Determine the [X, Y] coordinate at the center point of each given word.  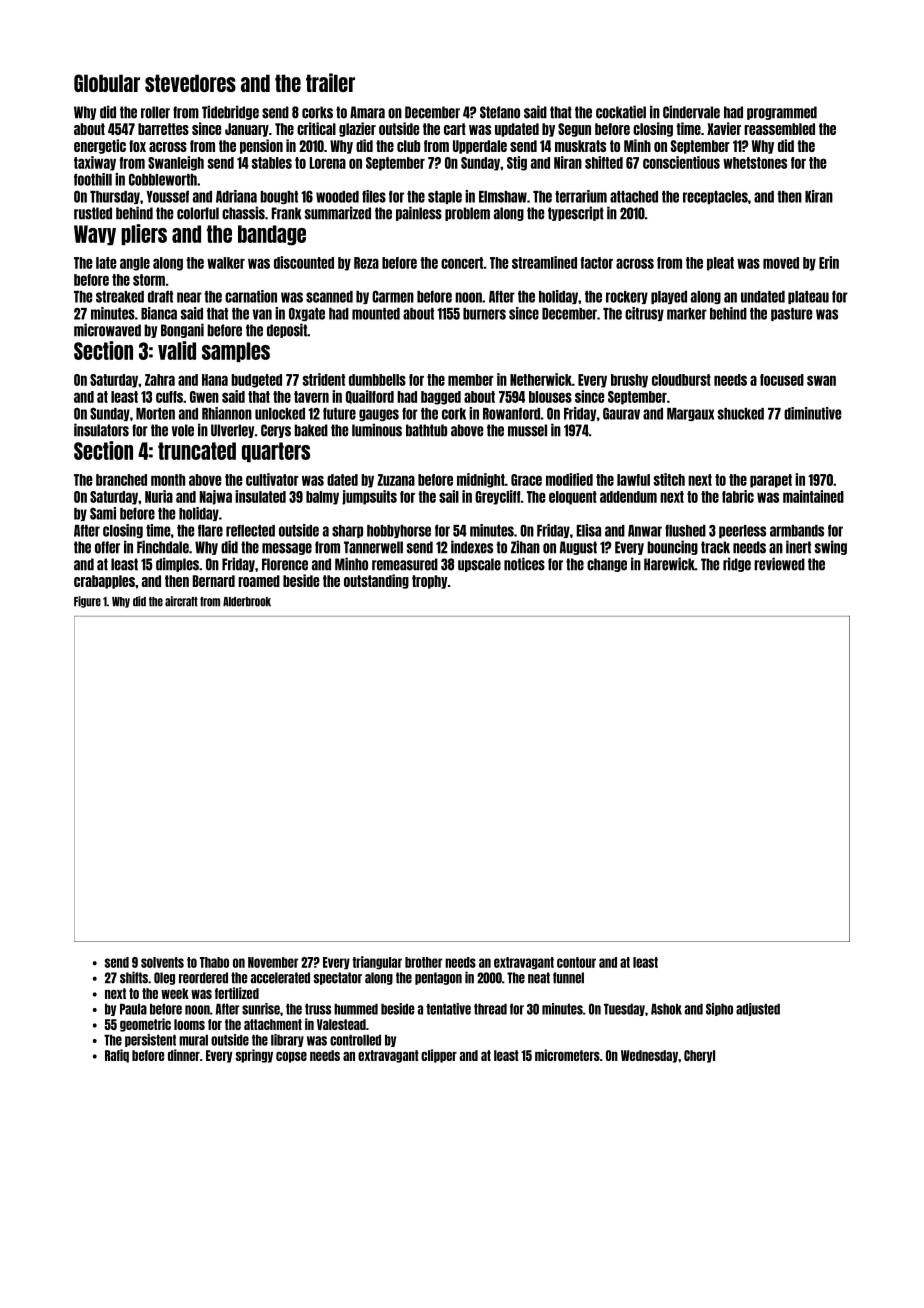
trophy [430, 582]
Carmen [393, 296]
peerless [742, 531]
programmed [782, 113]
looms [189, 1024]
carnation [251, 296]
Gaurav [621, 413]
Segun [574, 130]
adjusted [758, 1009]
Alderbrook [247, 602]
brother [423, 962]
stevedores [190, 83]
